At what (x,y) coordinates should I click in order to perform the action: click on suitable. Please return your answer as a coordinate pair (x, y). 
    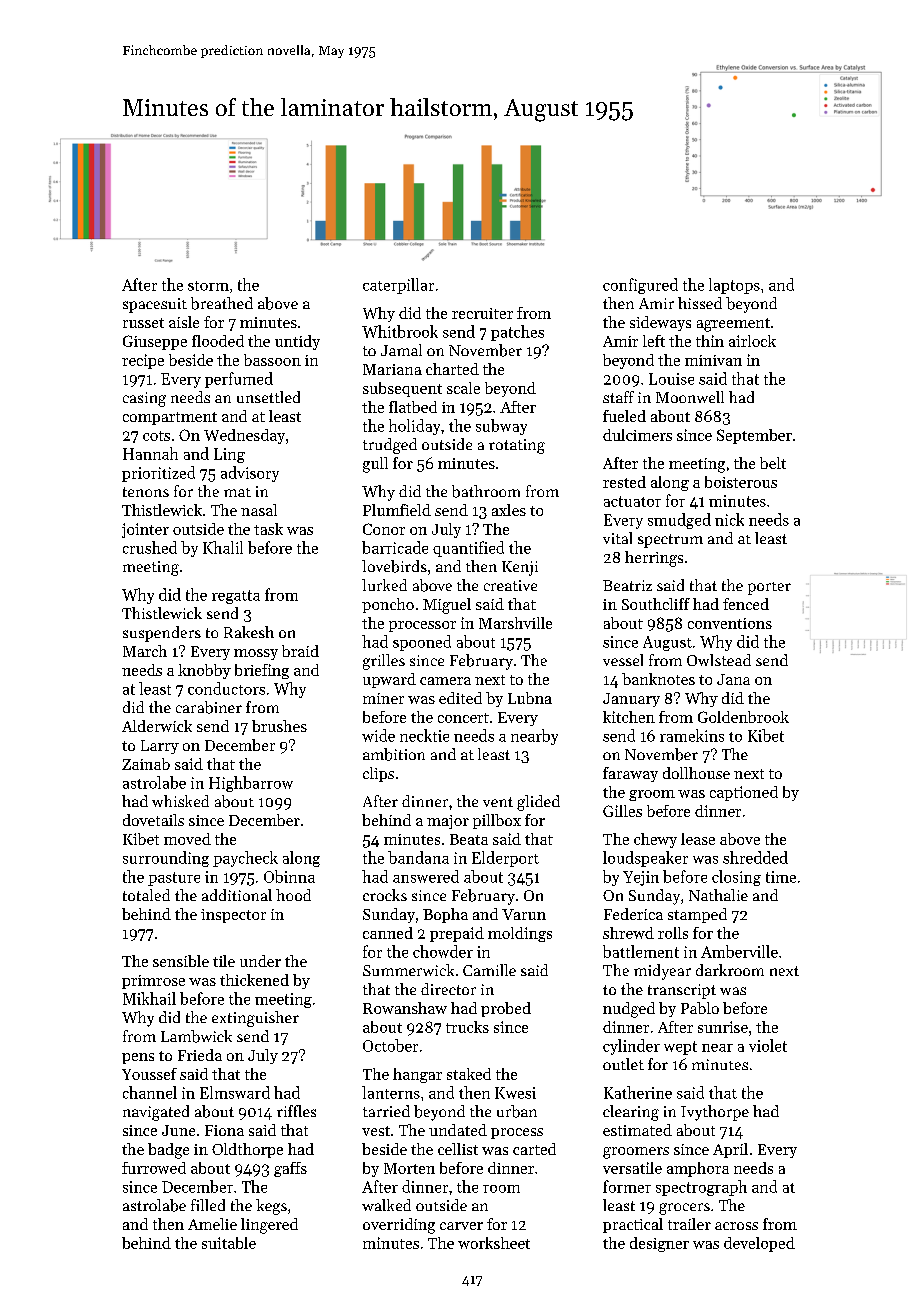
    Looking at the image, I should click on (229, 1243).
